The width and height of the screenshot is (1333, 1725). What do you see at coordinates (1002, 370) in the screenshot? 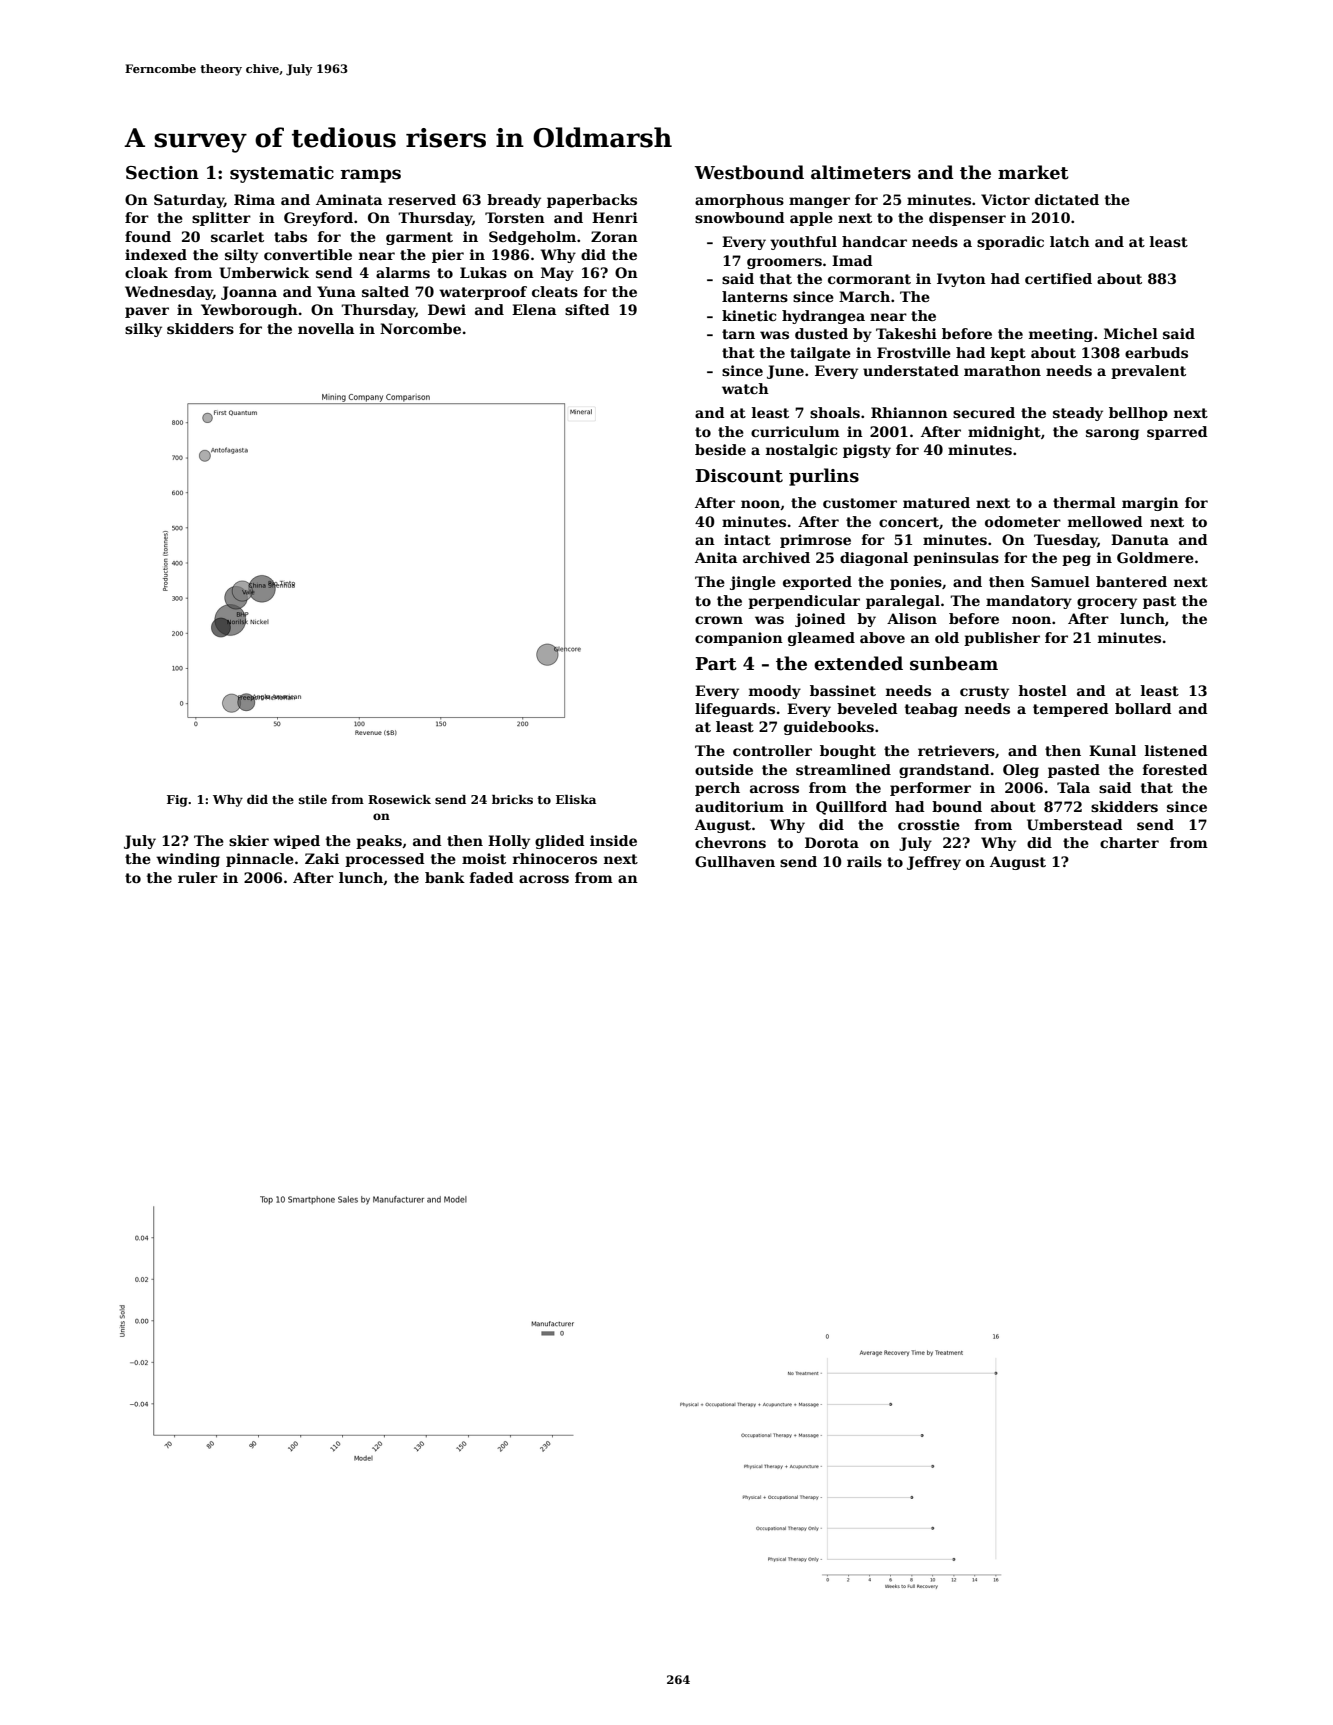
I see `marathon` at bounding box center [1002, 370].
